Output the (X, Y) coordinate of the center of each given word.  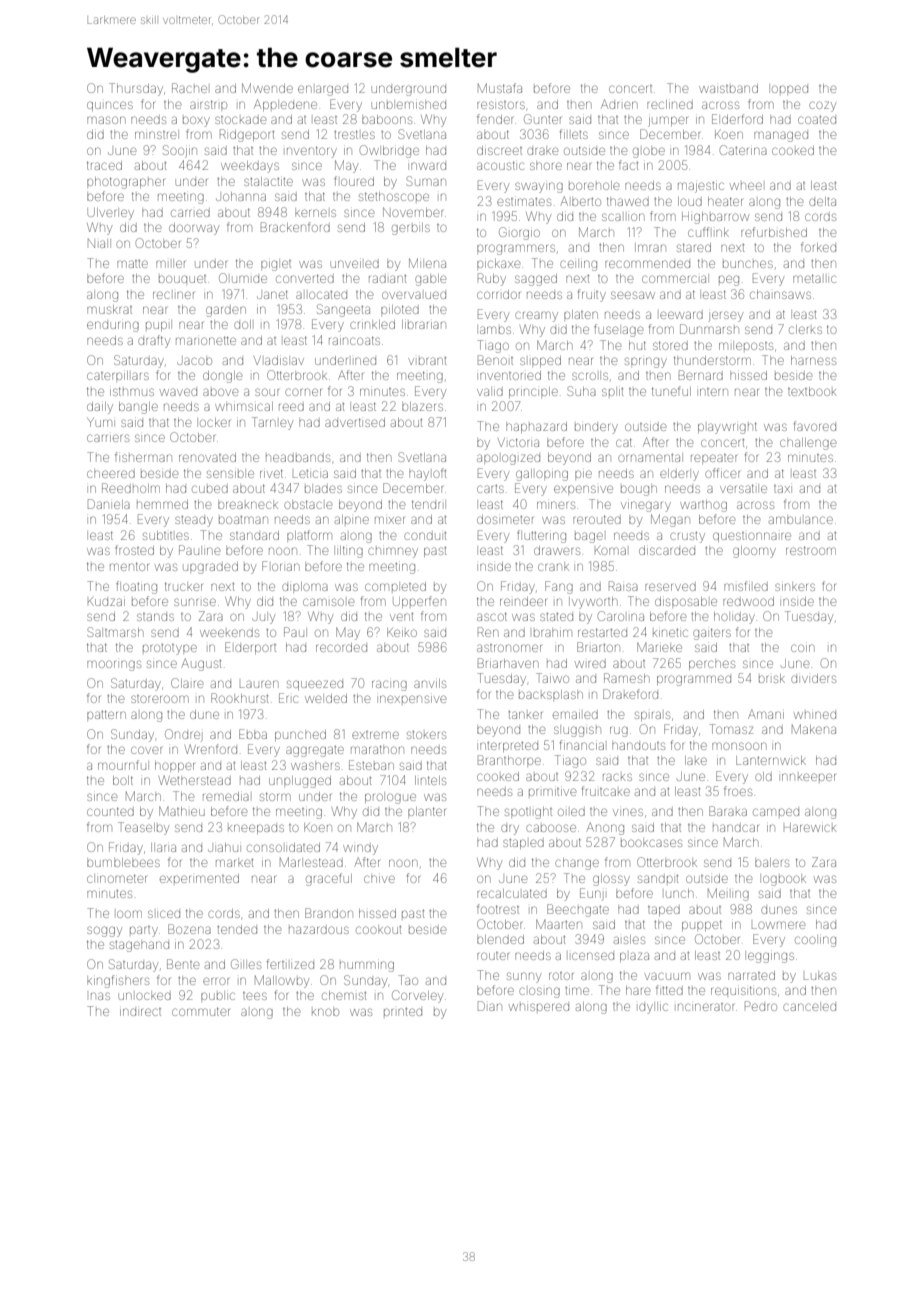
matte (132, 264)
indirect (140, 1012)
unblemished (409, 105)
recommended (647, 264)
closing (539, 992)
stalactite (268, 181)
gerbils (411, 229)
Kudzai (106, 601)
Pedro (761, 1006)
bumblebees (123, 862)
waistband (728, 88)
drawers (557, 550)
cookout (378, 930)
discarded (667, 550)
